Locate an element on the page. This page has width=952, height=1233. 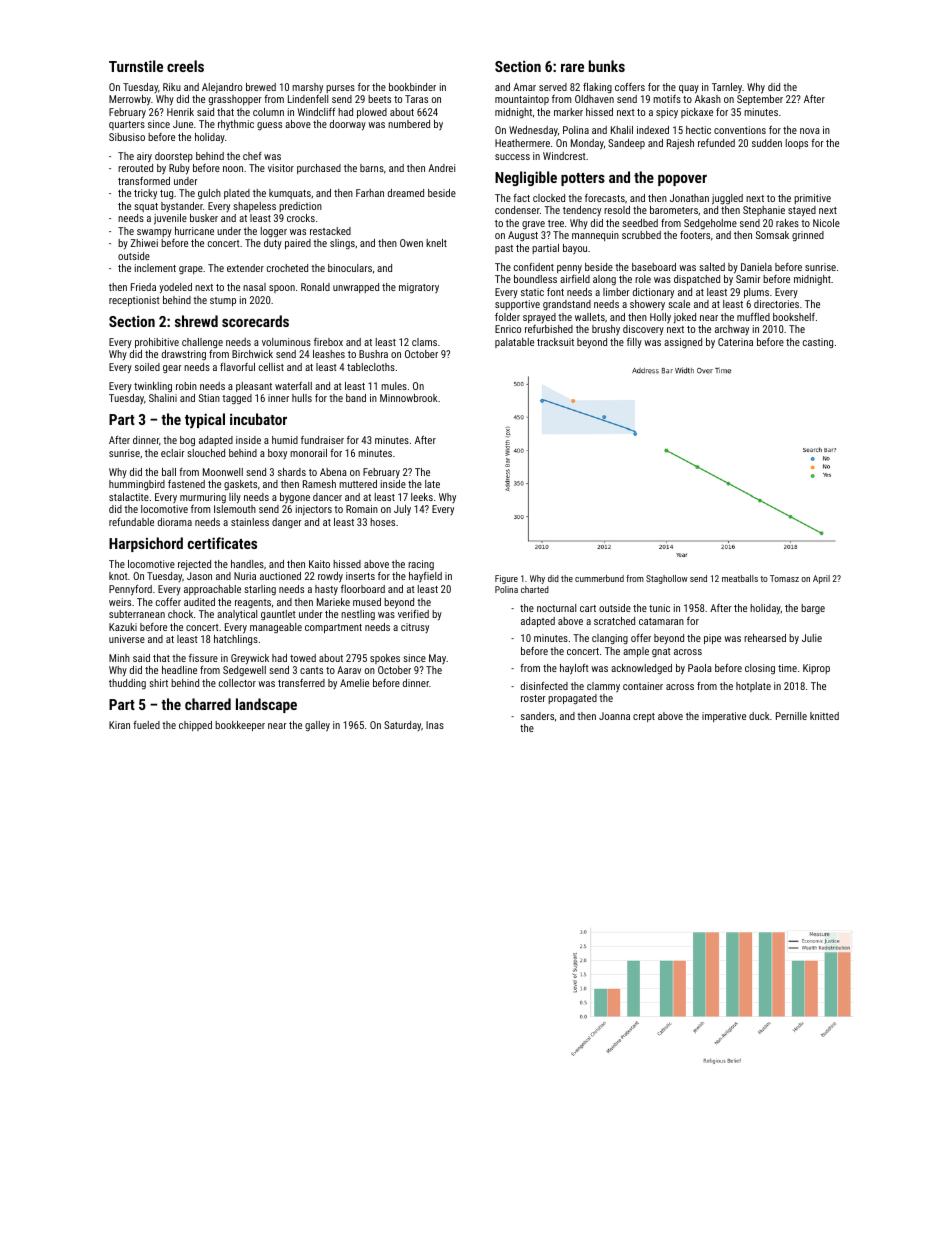
landscape is located at coordinates (266, 705).
